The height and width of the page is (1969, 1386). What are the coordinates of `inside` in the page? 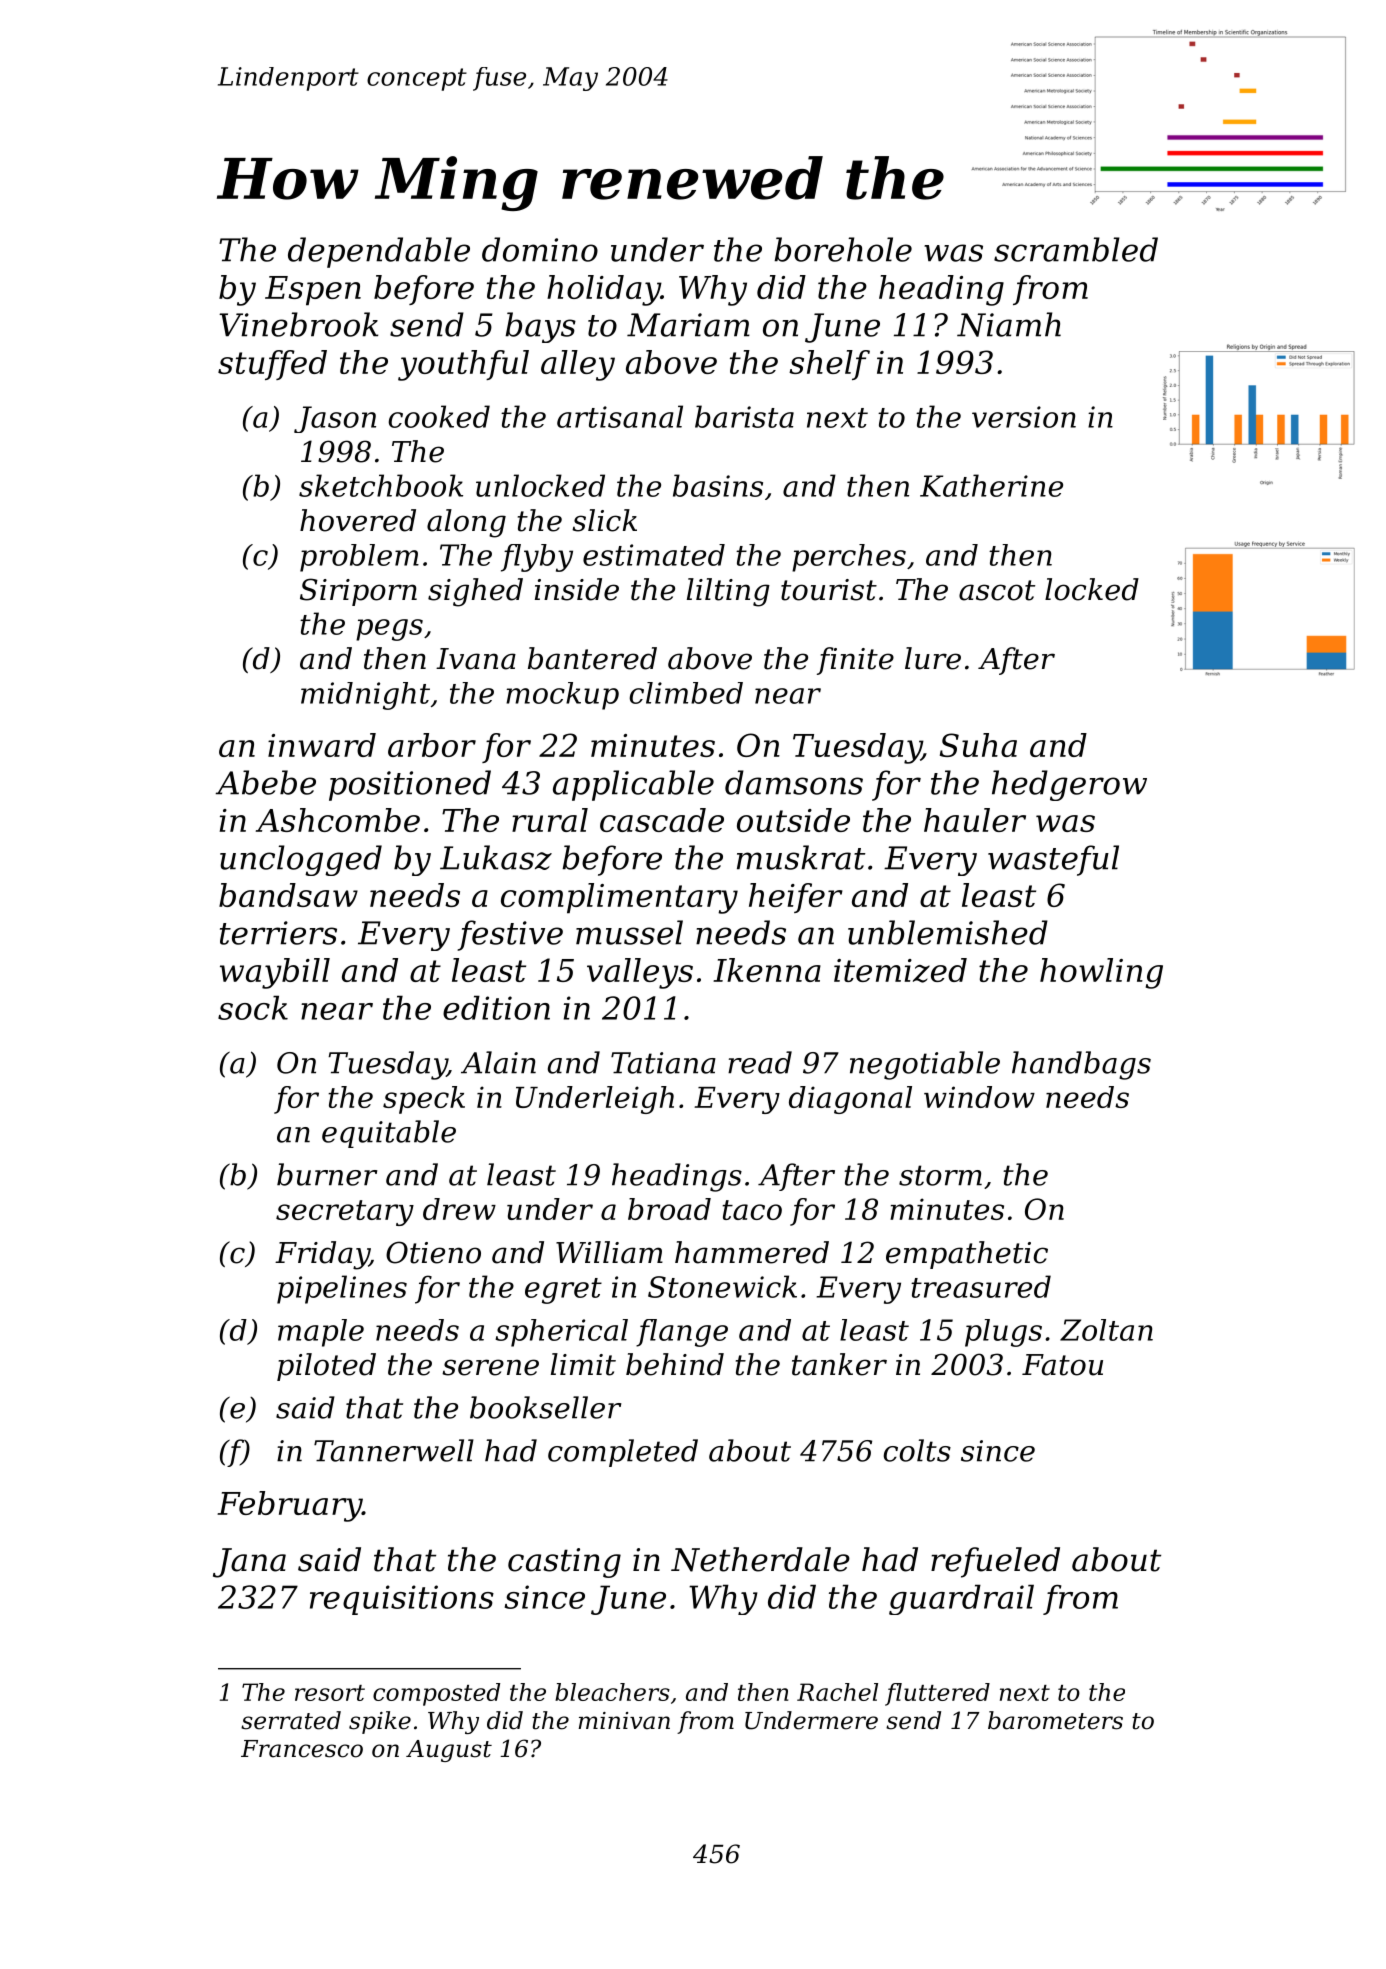 It's located at (577, 589).
